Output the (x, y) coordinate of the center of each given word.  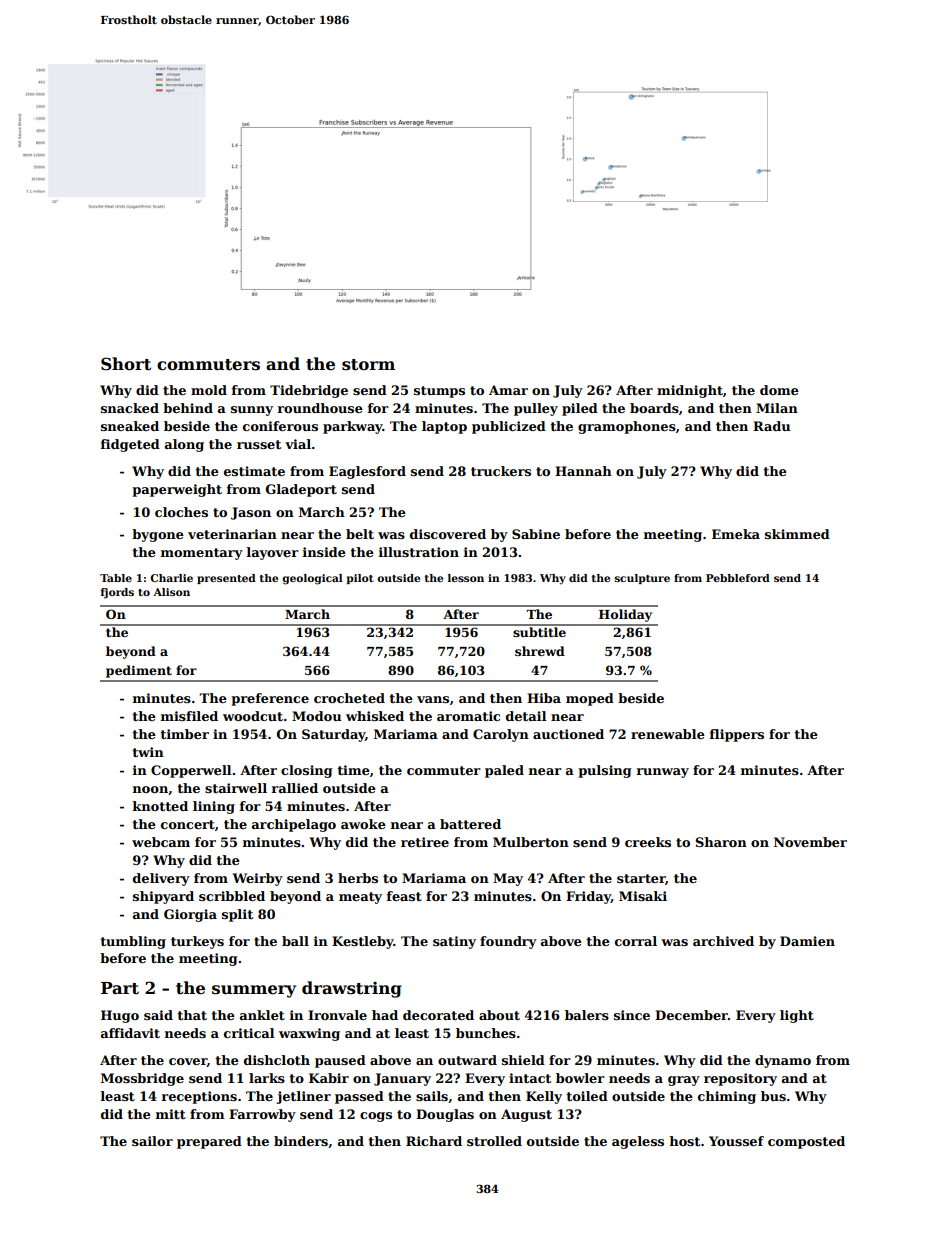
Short (126, 364)
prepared (209, 1142)
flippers (737, 735)
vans (433, 699)
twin (148, 752)
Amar (508, 390)
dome (779, 390)
